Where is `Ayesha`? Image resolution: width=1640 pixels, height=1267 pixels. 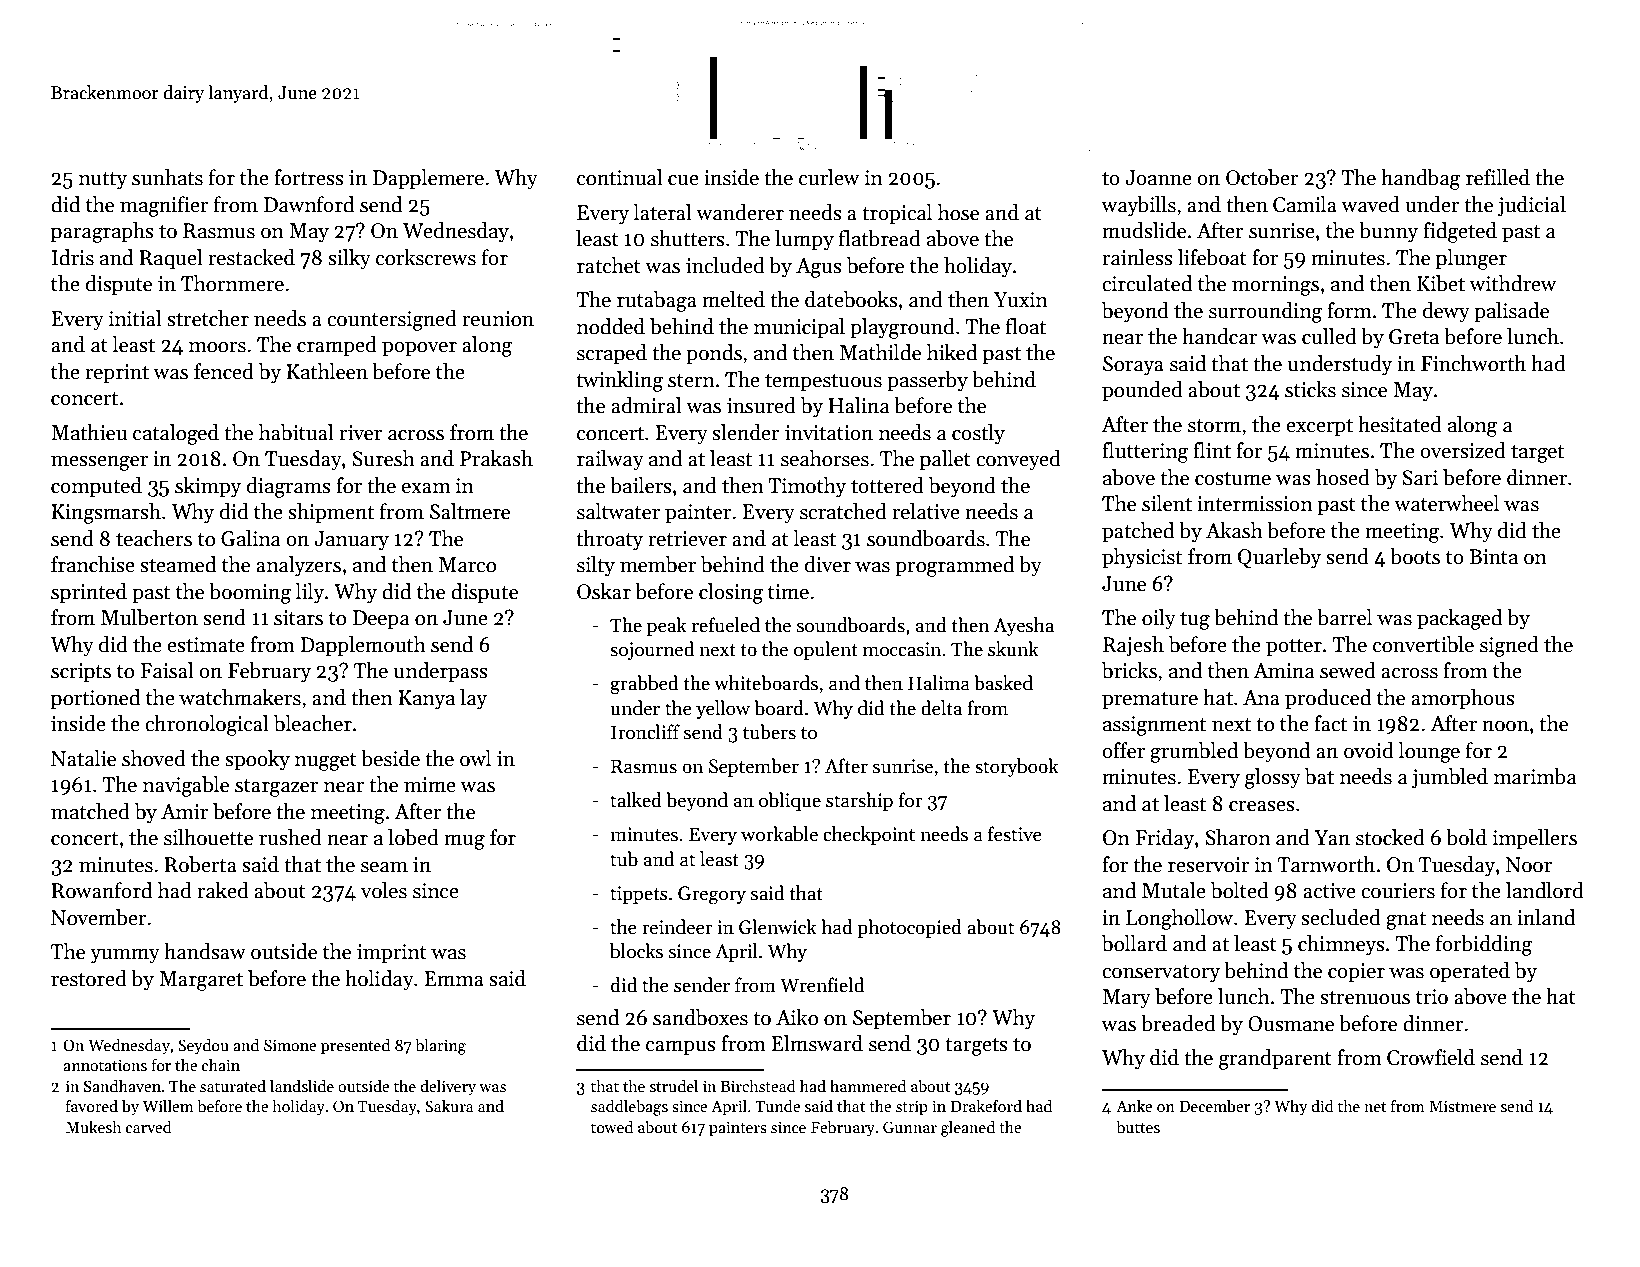
Ayesha is located at coordinates (1024, 626).
